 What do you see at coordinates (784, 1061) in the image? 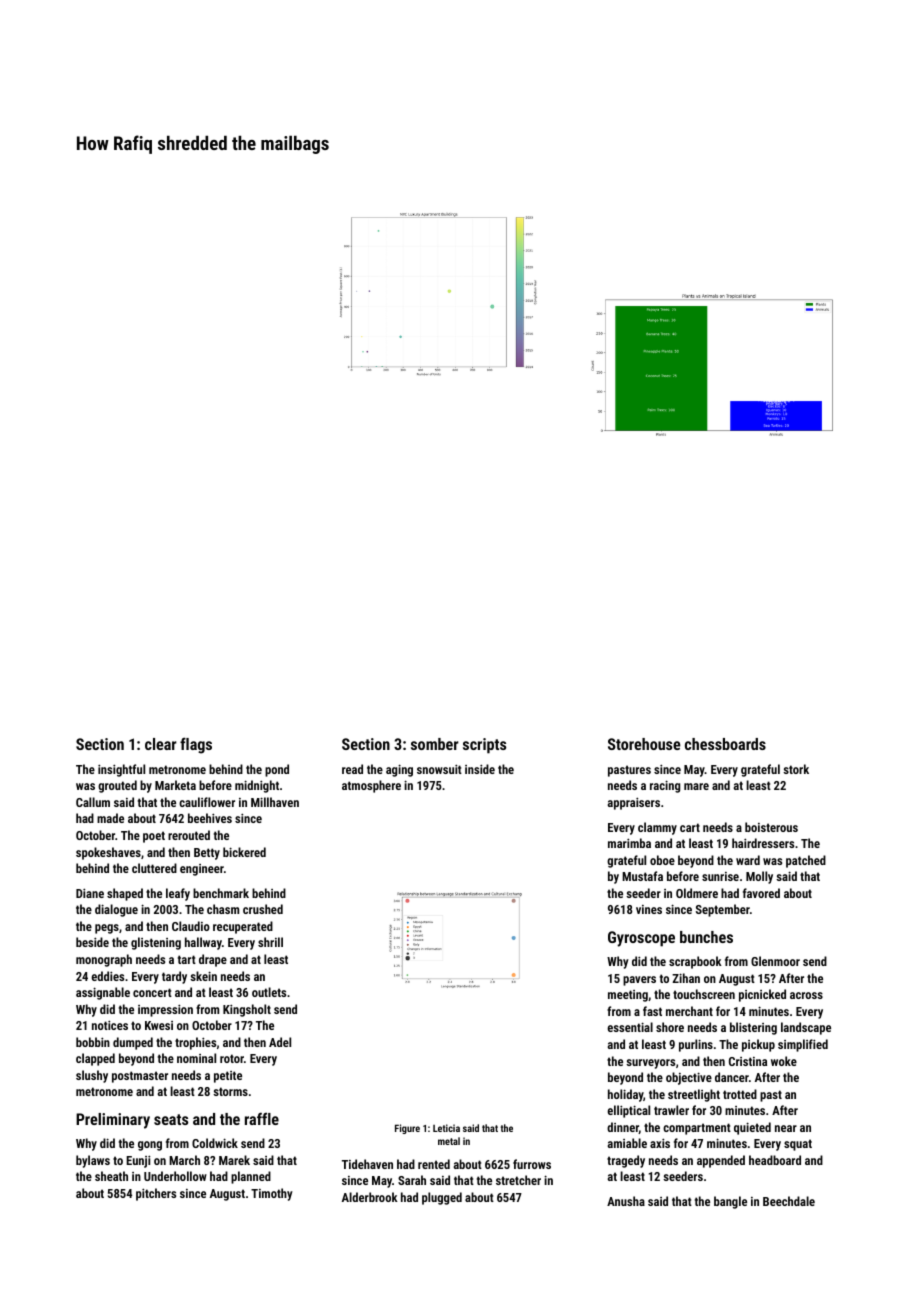
I see `woke` at bounding box center [784, 1061].
